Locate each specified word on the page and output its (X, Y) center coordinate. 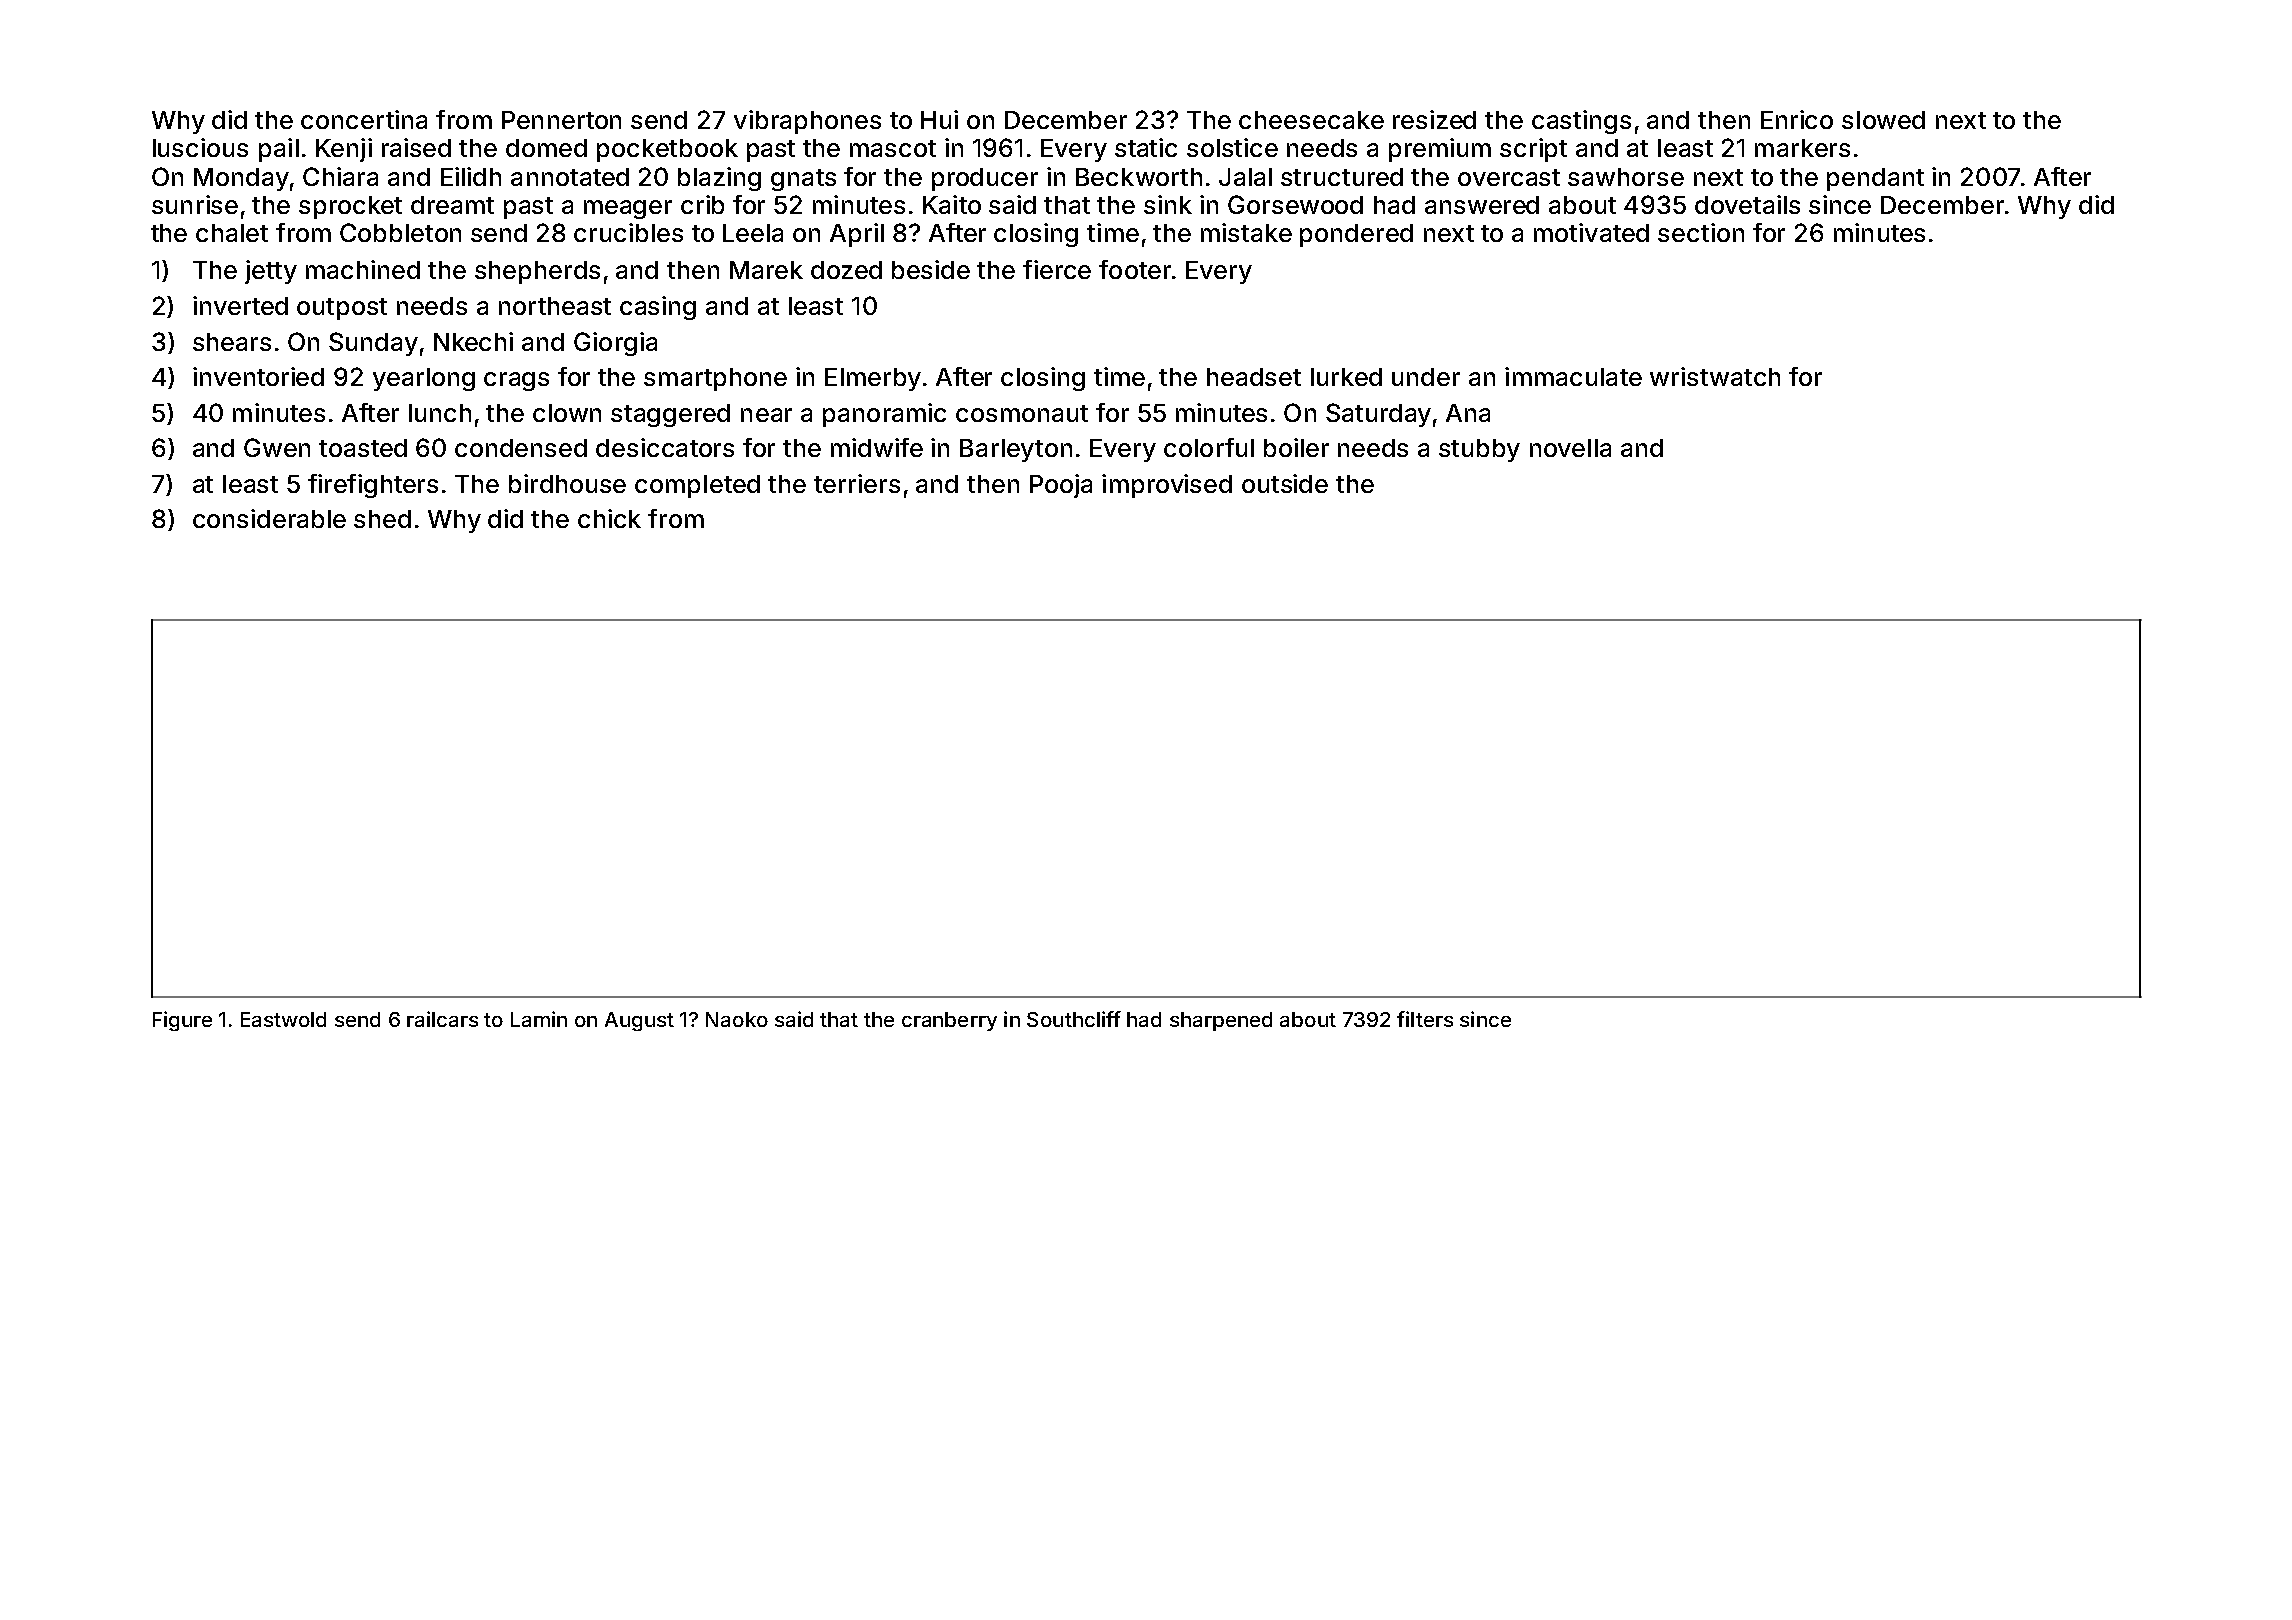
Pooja (1061, 486)
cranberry (949, 1021)
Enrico (1797, 119)
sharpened (1221, 1021)
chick (609, 518)
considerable (269, 518)
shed (382, 519)
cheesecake (1311, 120)
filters (1425, 1019)
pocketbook (667, 150)
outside (1285, 483)
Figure (182, 1021)
